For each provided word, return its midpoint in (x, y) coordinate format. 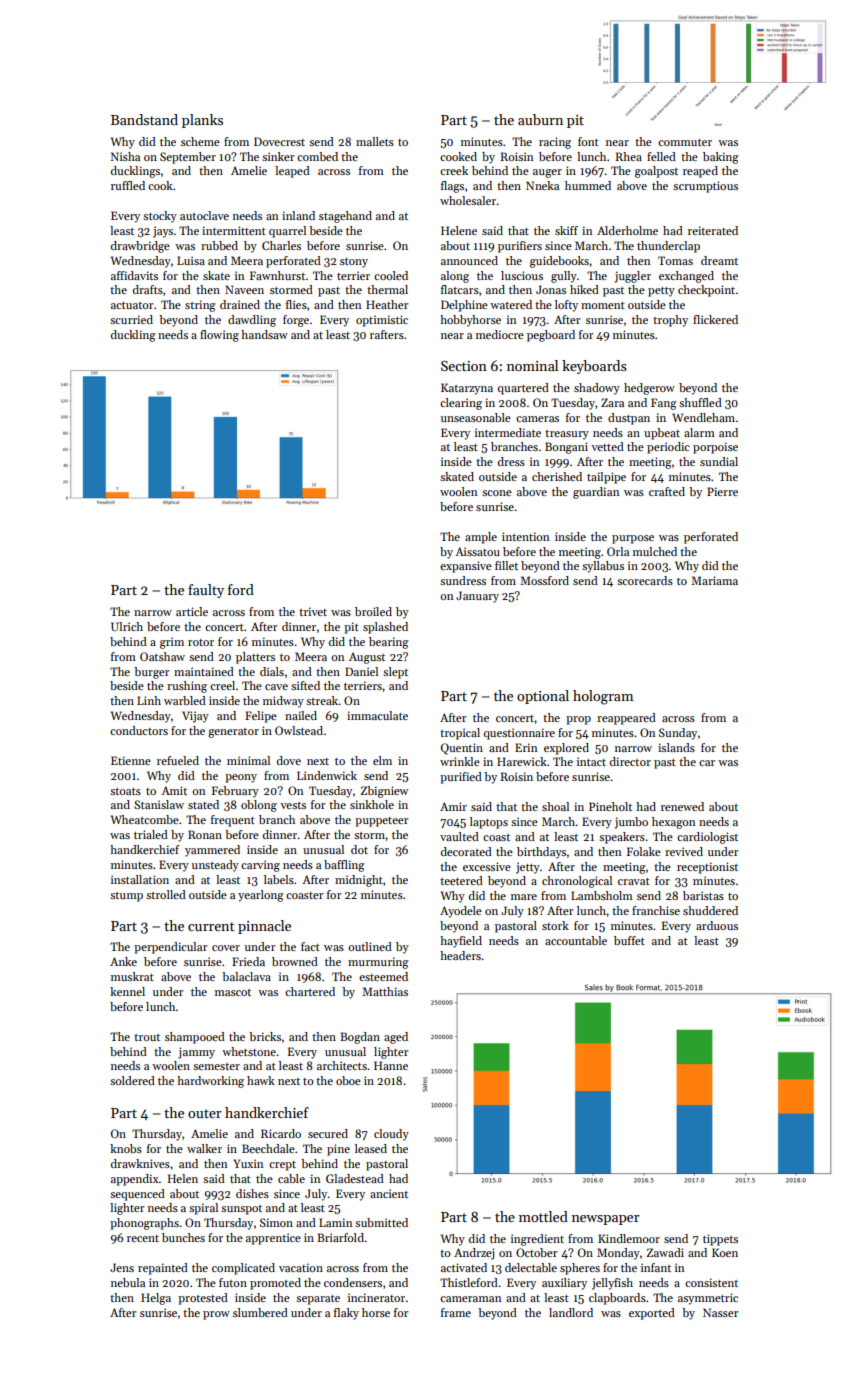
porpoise (715, 448)
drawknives (140, 1163)
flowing (219, 336)
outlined (370, 946)
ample (481, 538)
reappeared (626, 719)
